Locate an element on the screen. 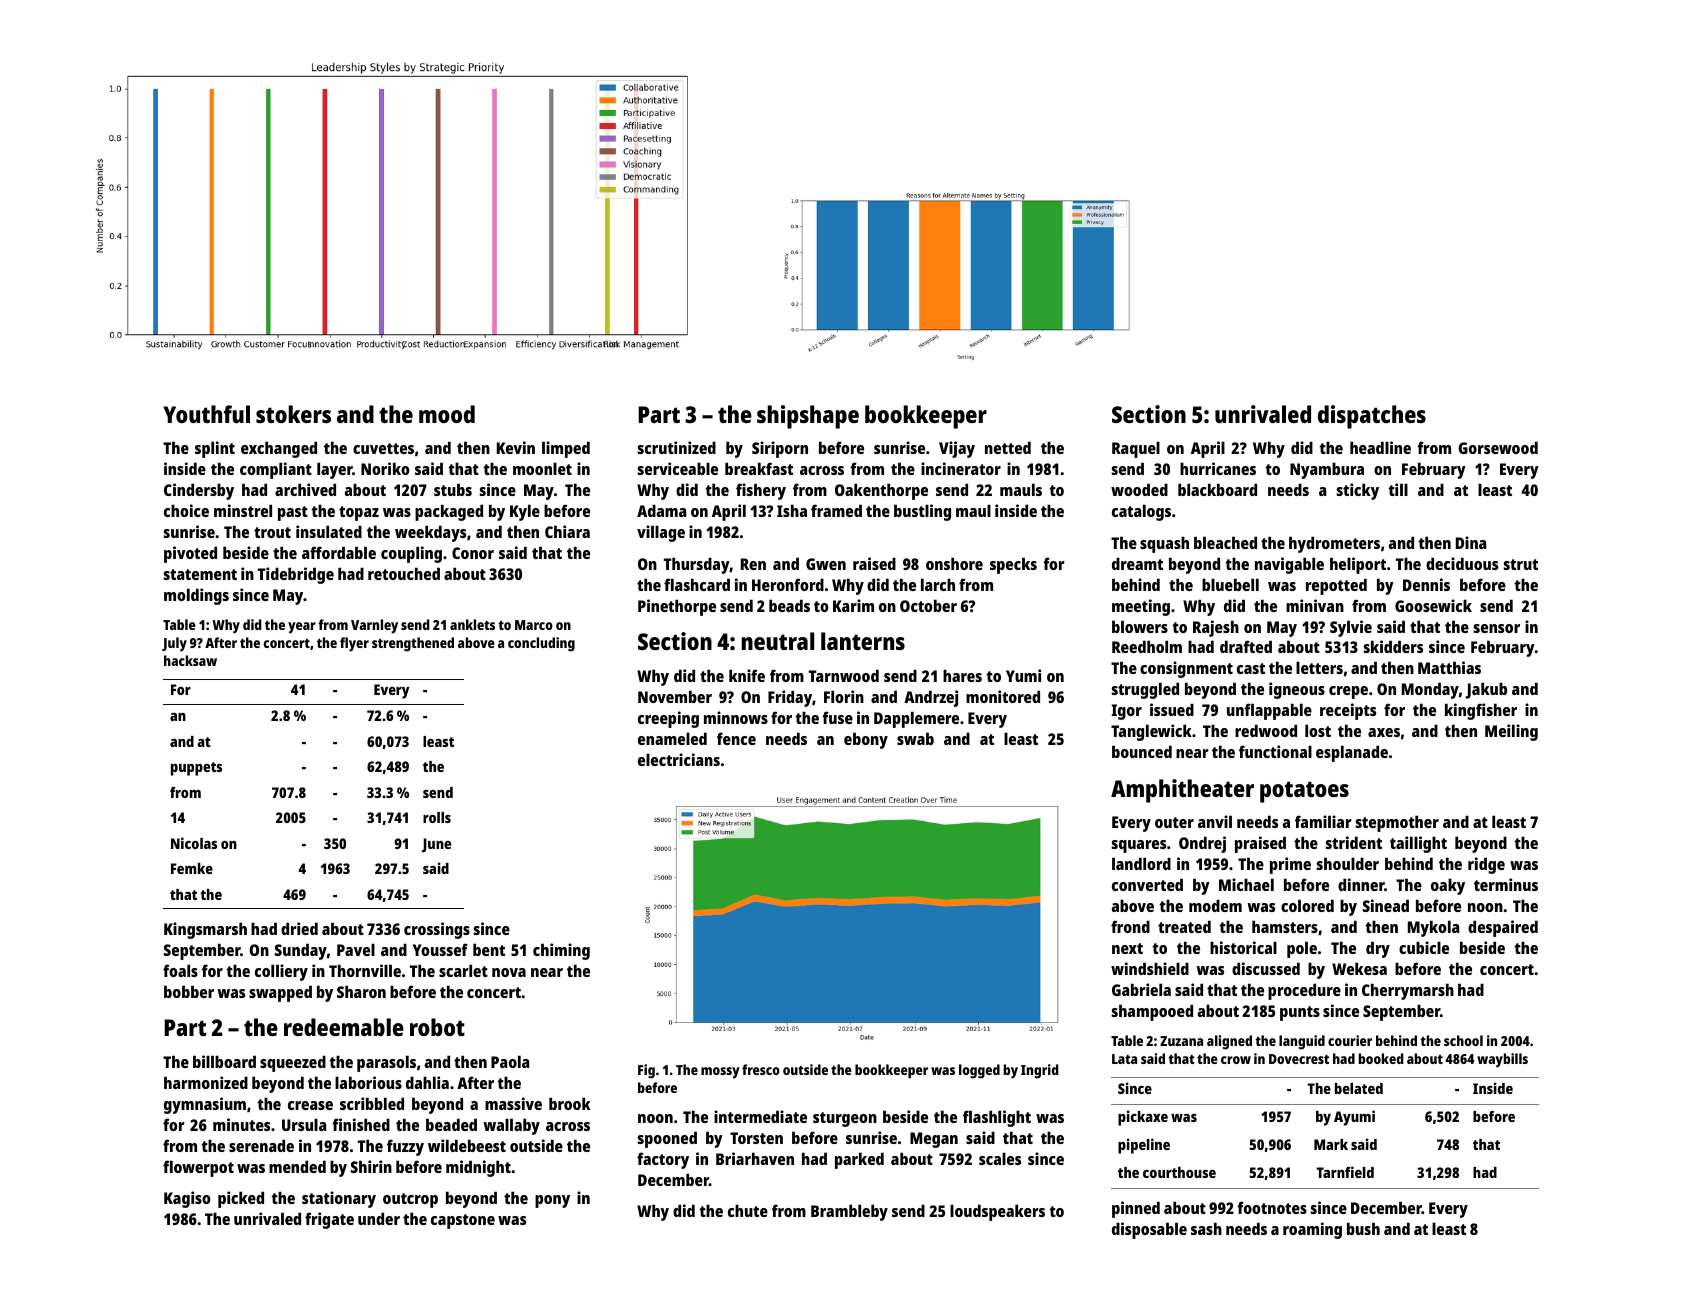  creeping is located at coordinates (668, 719).
